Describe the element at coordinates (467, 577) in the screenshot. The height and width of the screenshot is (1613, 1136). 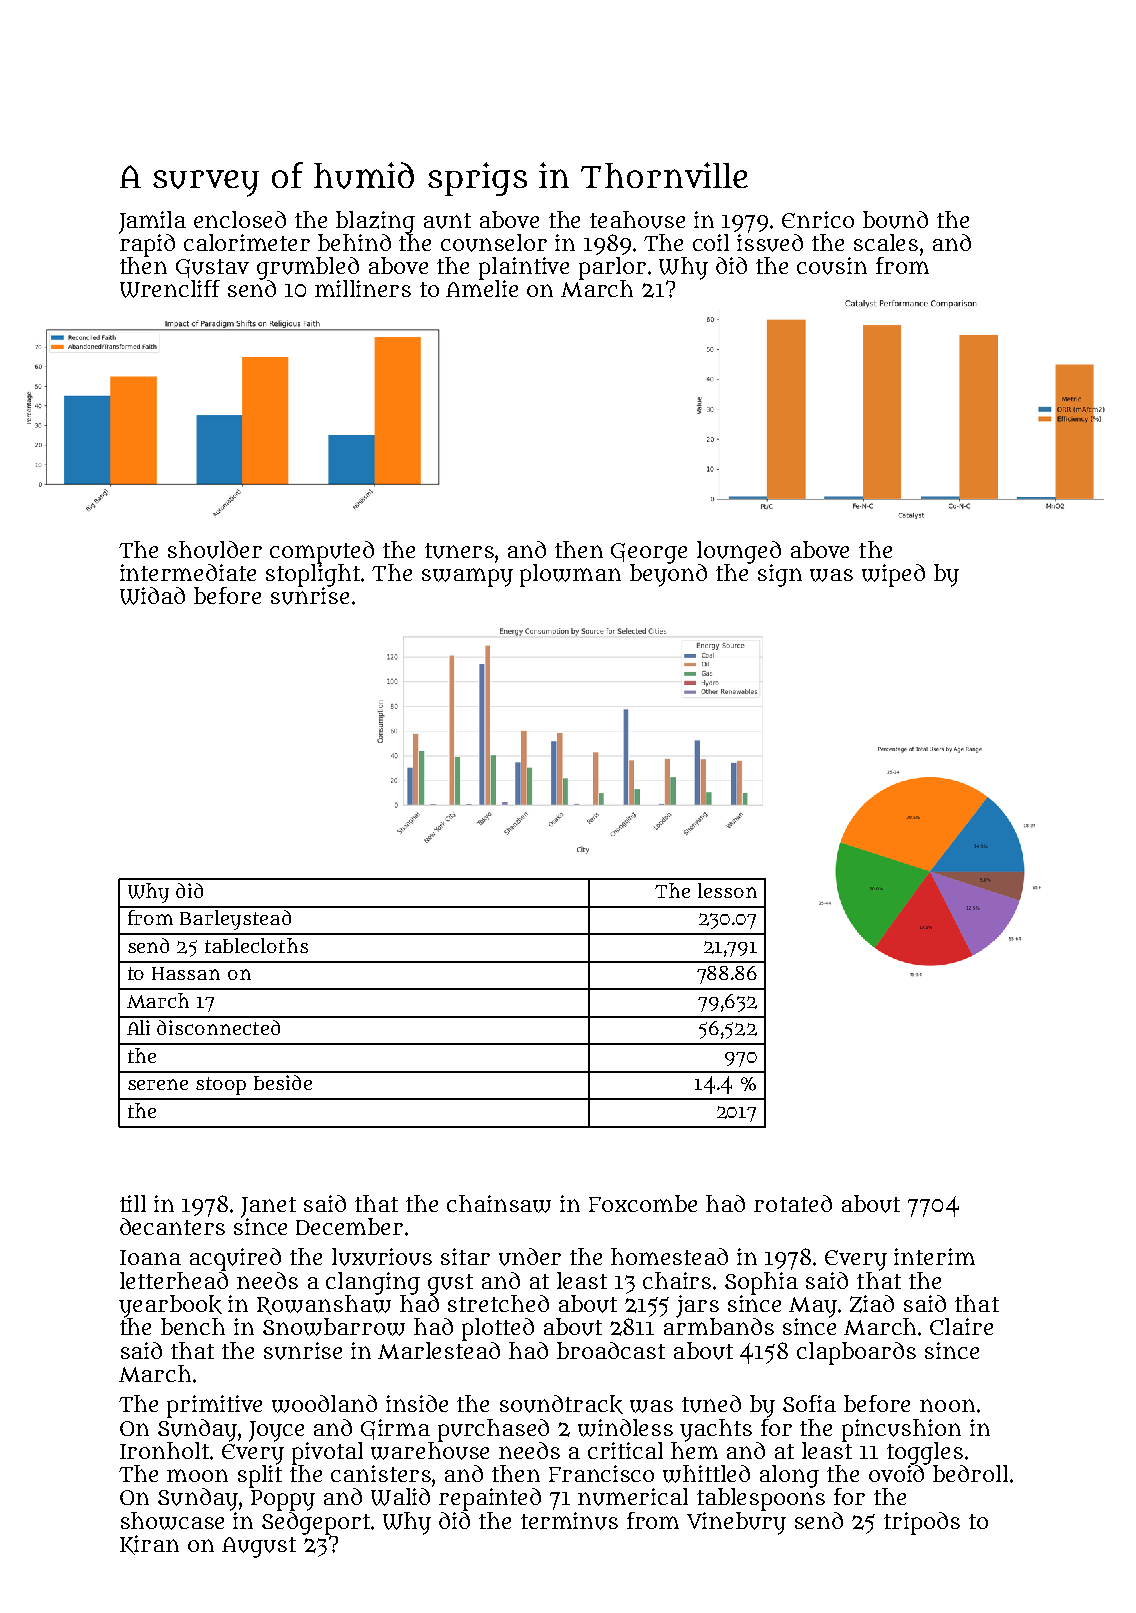
I see `swampy` at that location.
